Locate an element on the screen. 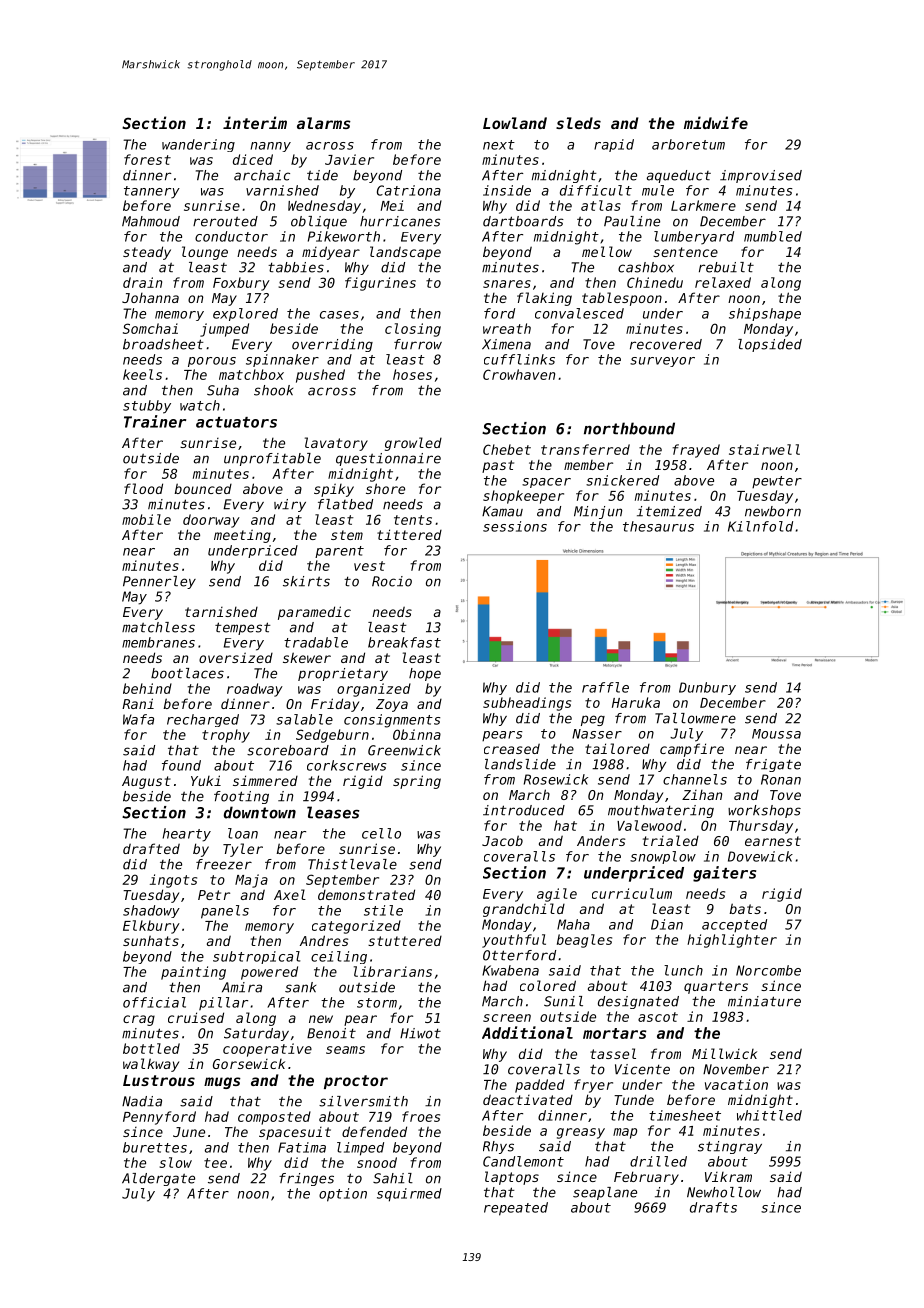  option is located at coordinates (343, 1195).
